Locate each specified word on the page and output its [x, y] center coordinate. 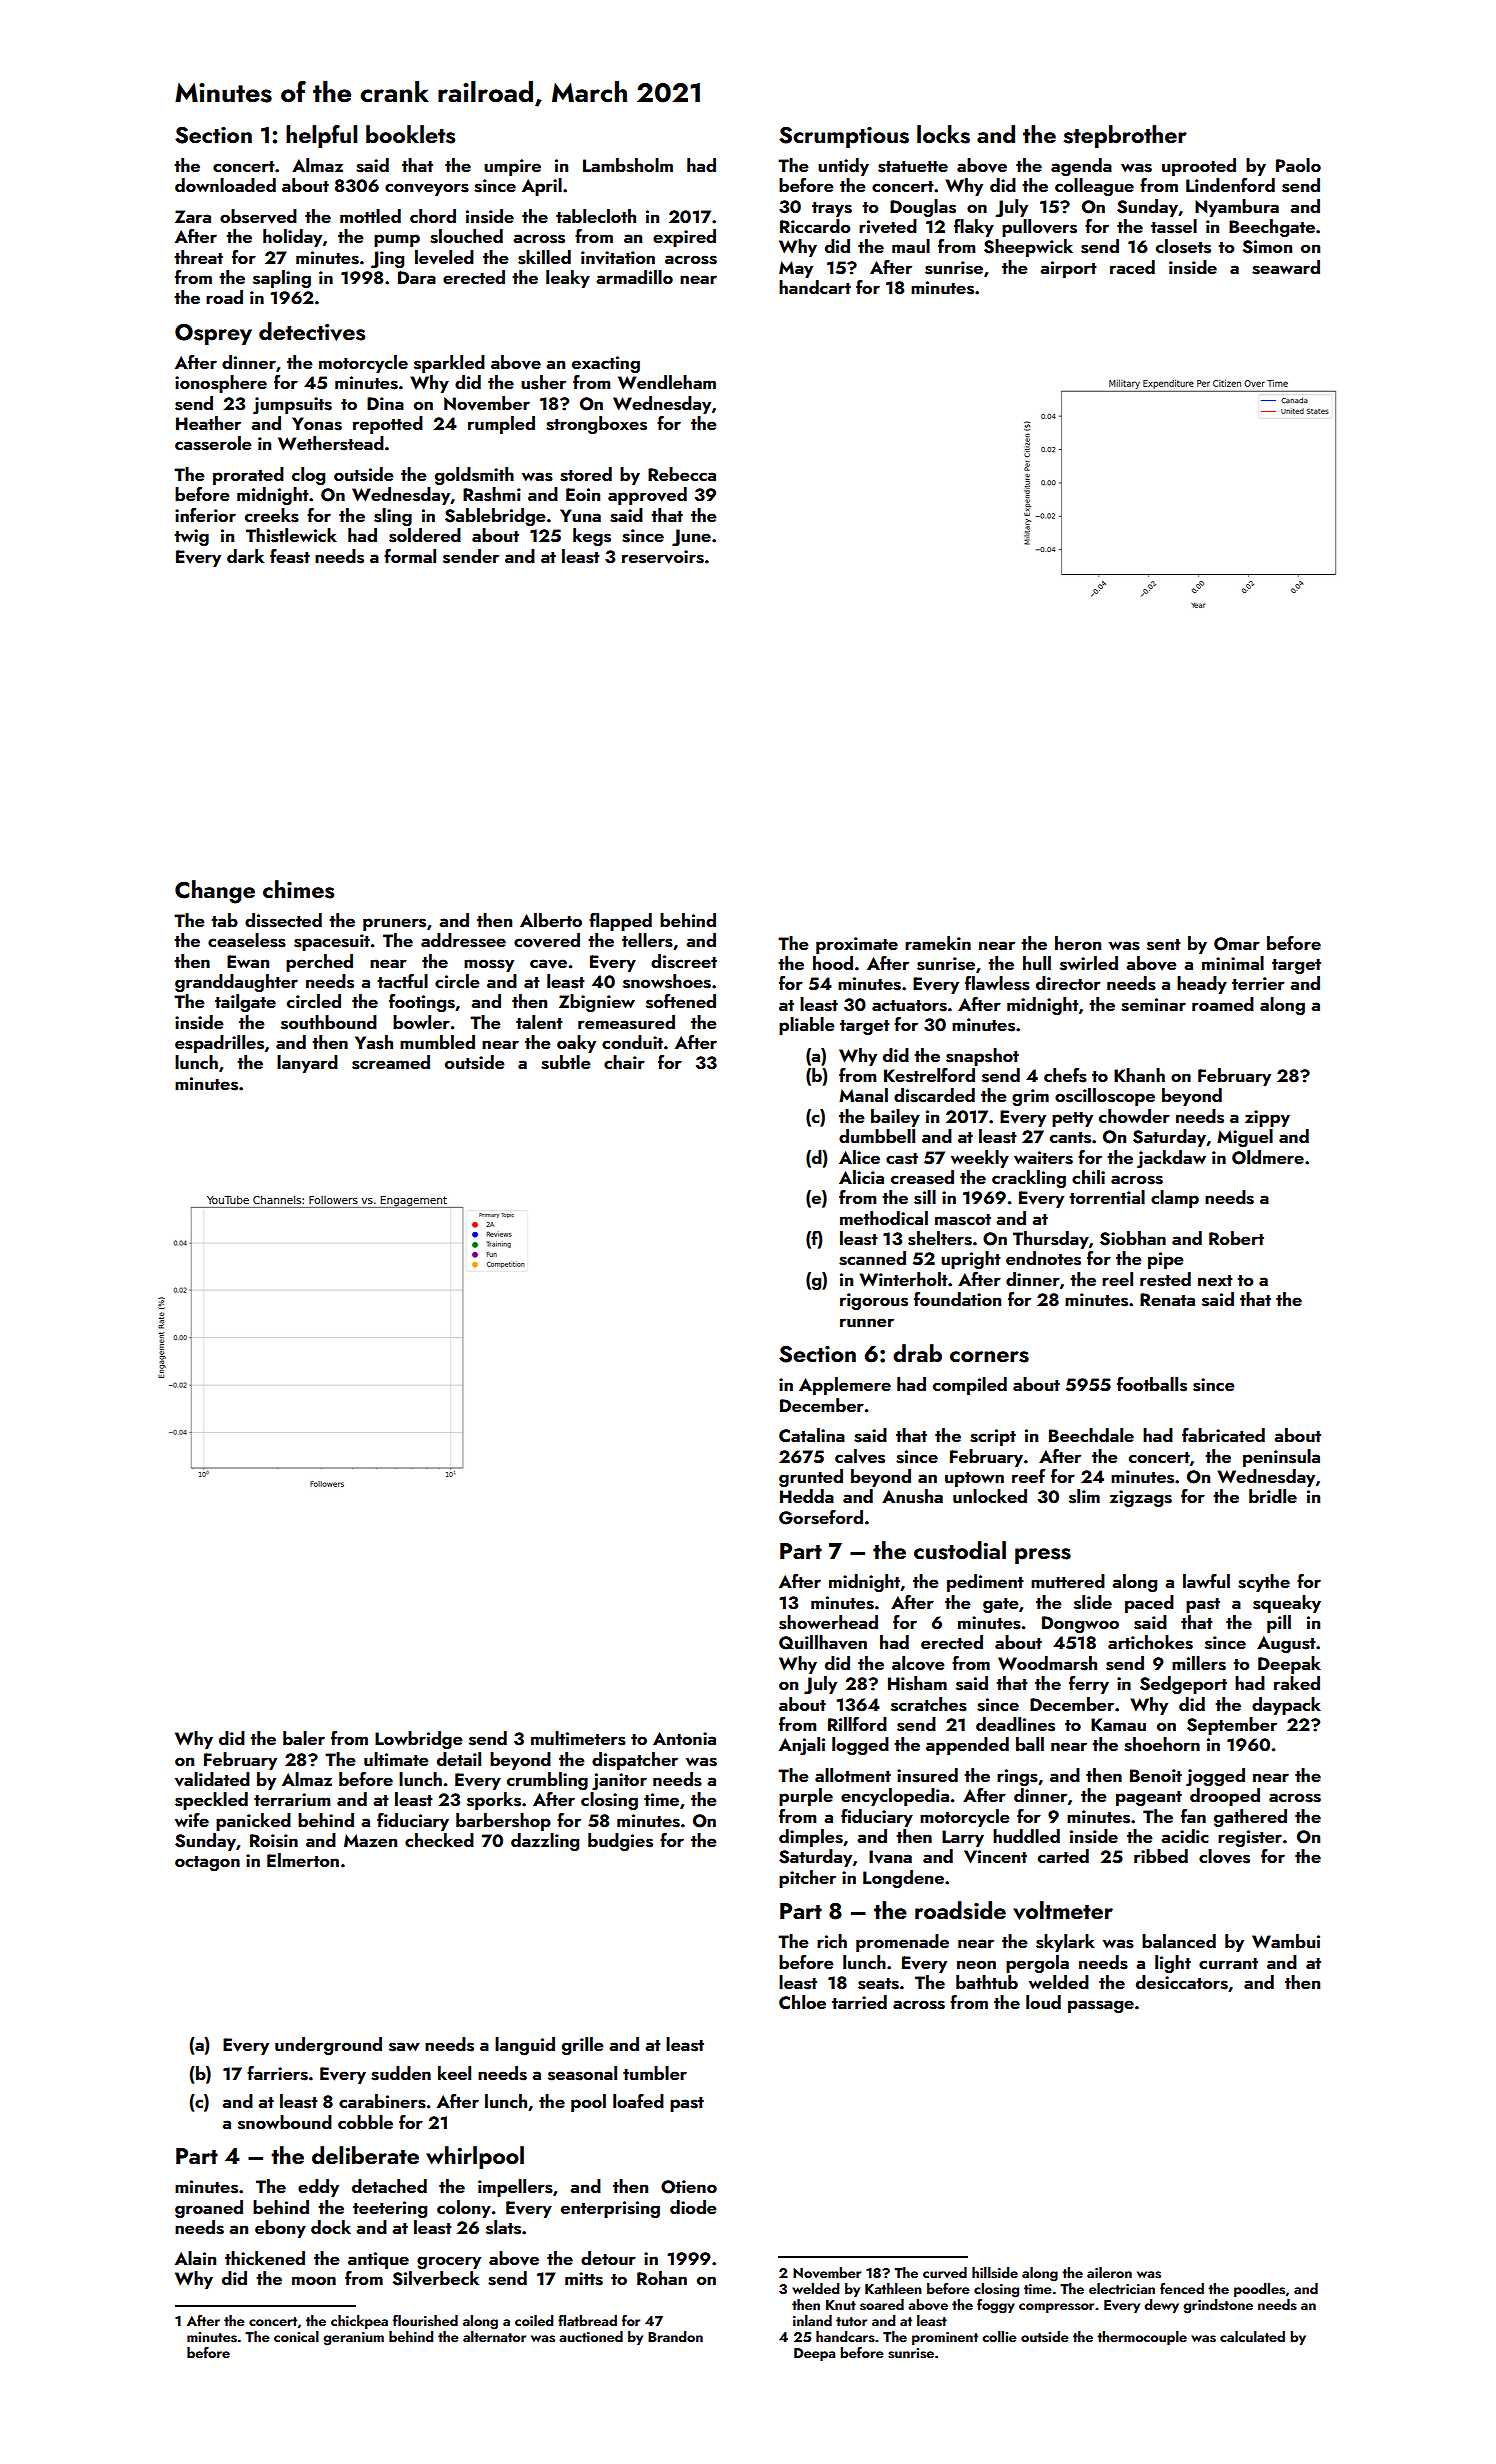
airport [1068, 269]
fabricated [1223, 1435]
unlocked [990, 1496]
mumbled [437, 1042]
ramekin [938, 943]
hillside [995, 2273]
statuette [913, 167]
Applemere [845, 1386]
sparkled [449, 364]
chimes [298, 889]
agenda [1081, 167]
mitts [584, 2279]
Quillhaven [823, 1642]
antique [378, 2260]
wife [192, 1820]
